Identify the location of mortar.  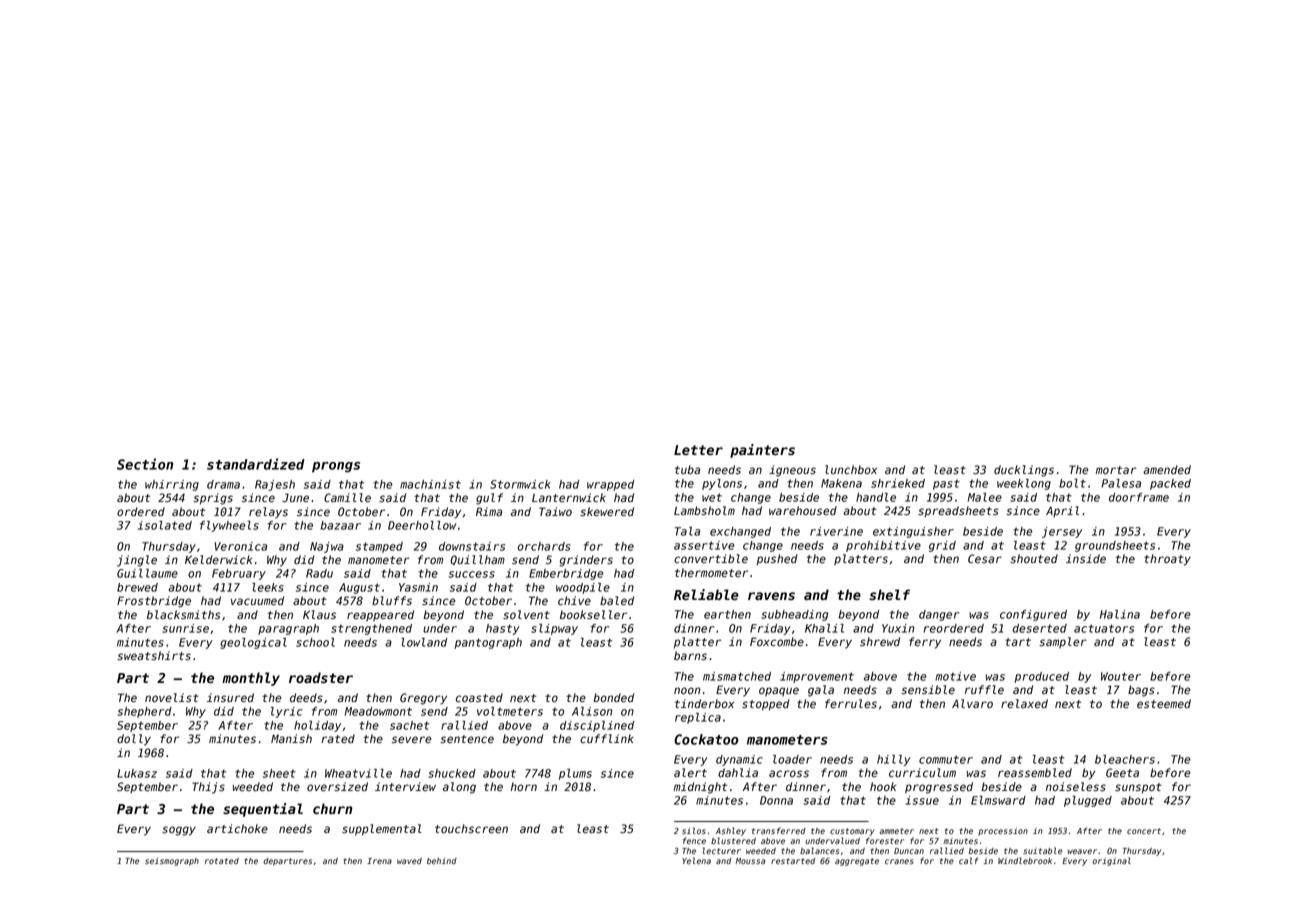
(1116, 470).
